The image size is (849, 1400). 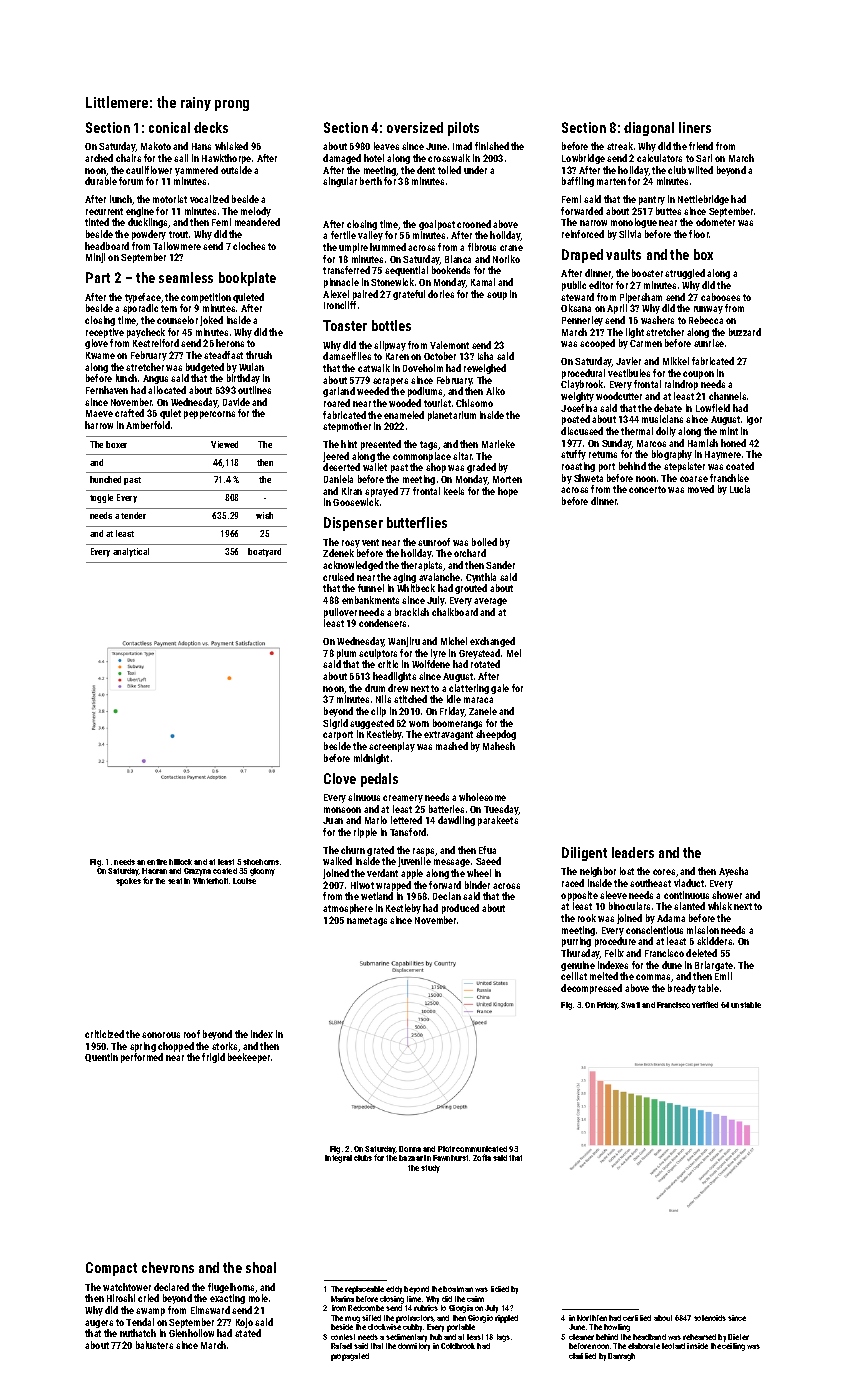 I want to click on propagated, so click(x=350, y=1357).
